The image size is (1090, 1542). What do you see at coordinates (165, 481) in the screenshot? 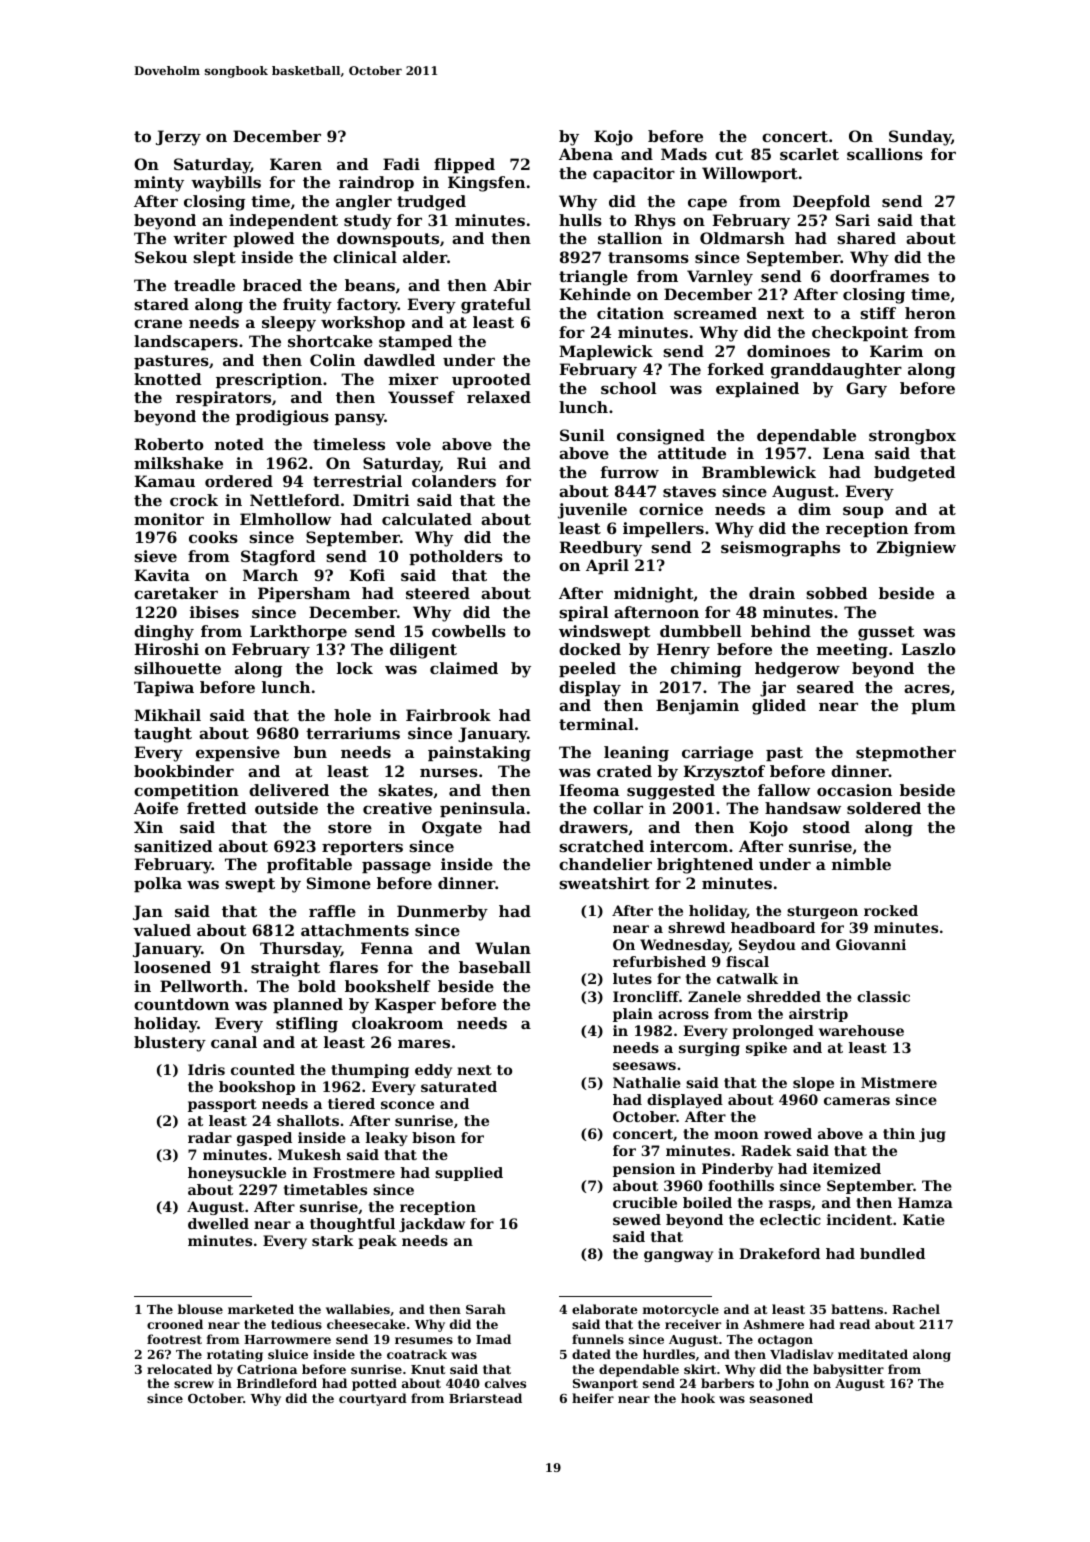
I see `Kamau` at bounding box center [165, 481].
